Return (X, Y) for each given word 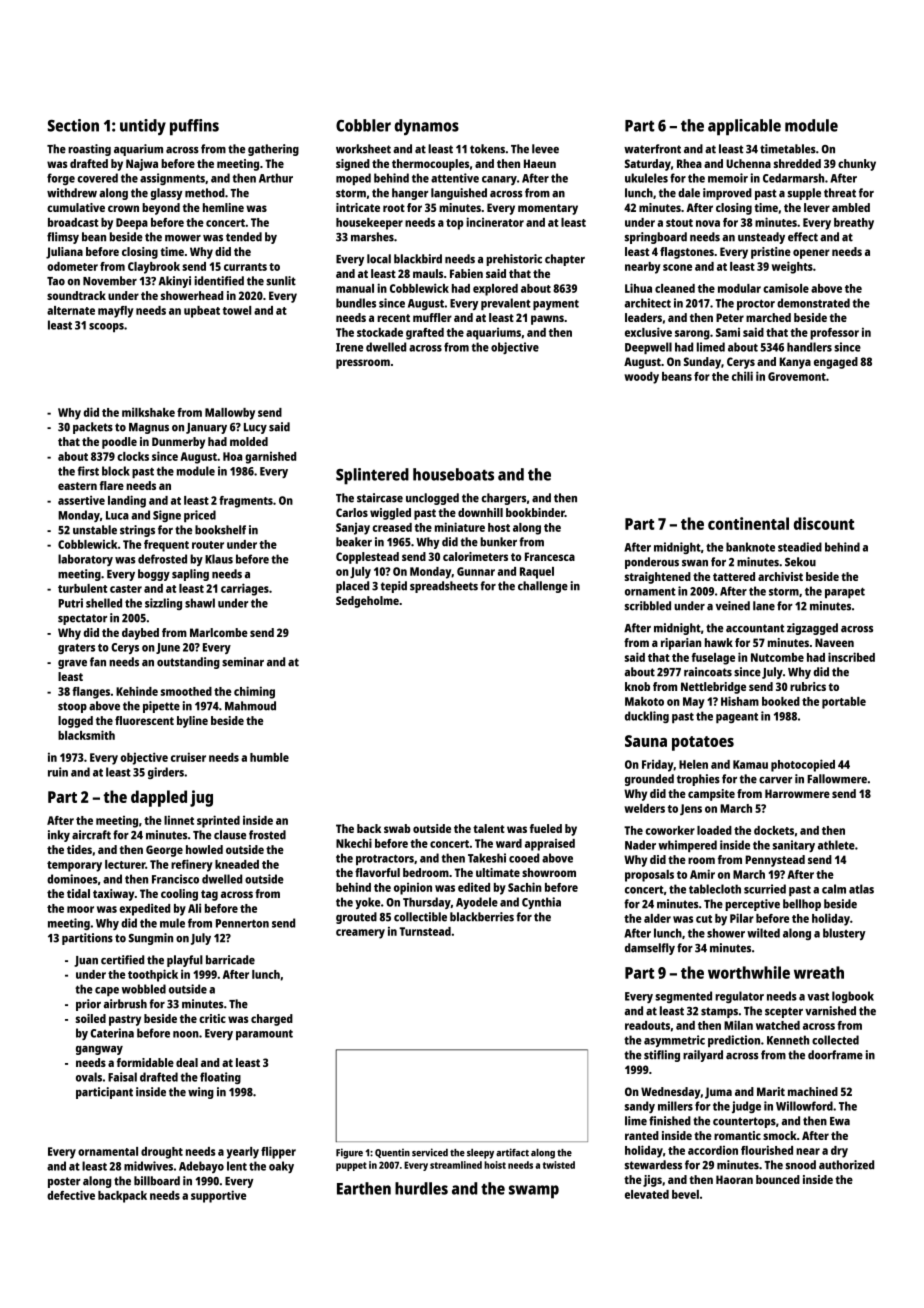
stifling (662, 1056)
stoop (72, 707)
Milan (738, 1025)
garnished (270, 458)
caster (126, 589)
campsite (711, 795)
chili (742, 376)
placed (352, 587)
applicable (744, 127)
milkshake (148, 412)
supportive (218, 1196)
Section (73, 125)
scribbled (648, 606)
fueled (546, 828)
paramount (264, 1035)
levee (545, 149)
